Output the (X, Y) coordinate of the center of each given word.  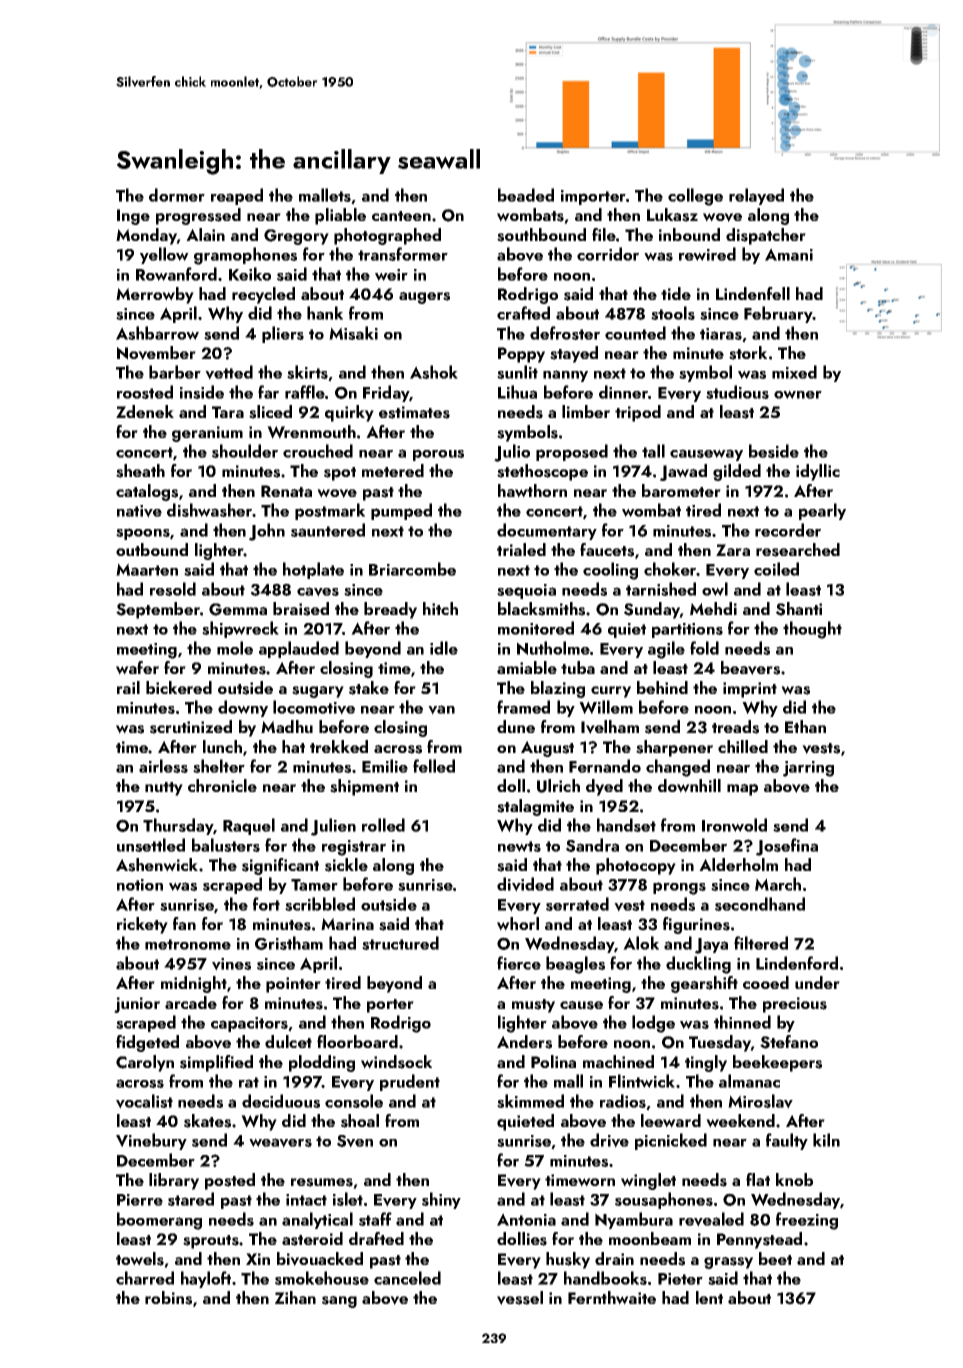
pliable (340, 216)
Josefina (787, 847)
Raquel (249, 826)
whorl (518, 924)
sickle (346, 865)
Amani (789, 254)
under (817, 982)
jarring (808, 769)
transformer (403, 254)
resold (173, 589)
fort (266, 904)
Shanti (799, 609)
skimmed (530, 1101)
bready (390, 610)
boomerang (159, 1221)
